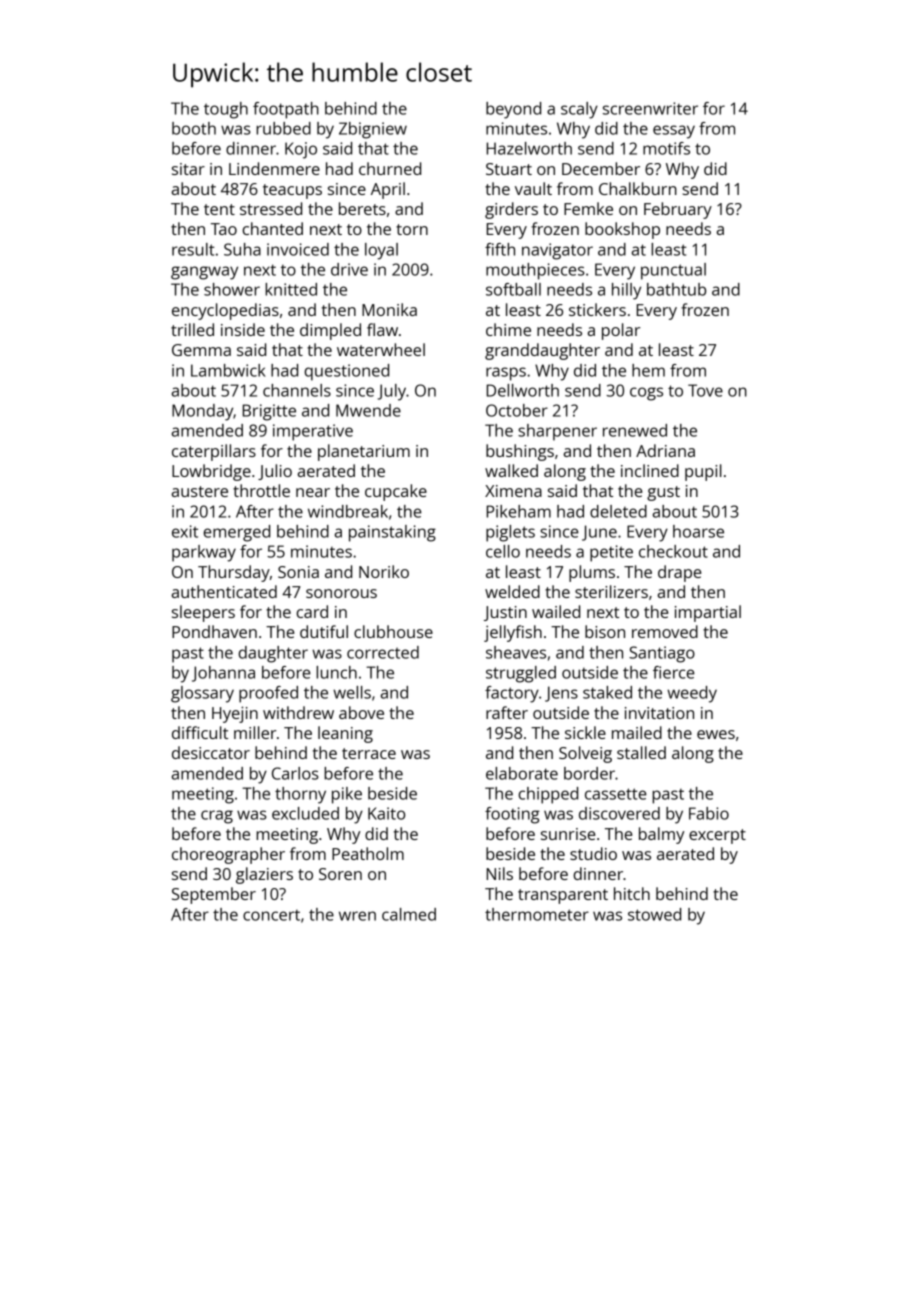 The height and width of the image is (1311, 924). What do you see at coordinates (200, 732) in the image?
I see `difficult` at bounding box center [200, 732].
